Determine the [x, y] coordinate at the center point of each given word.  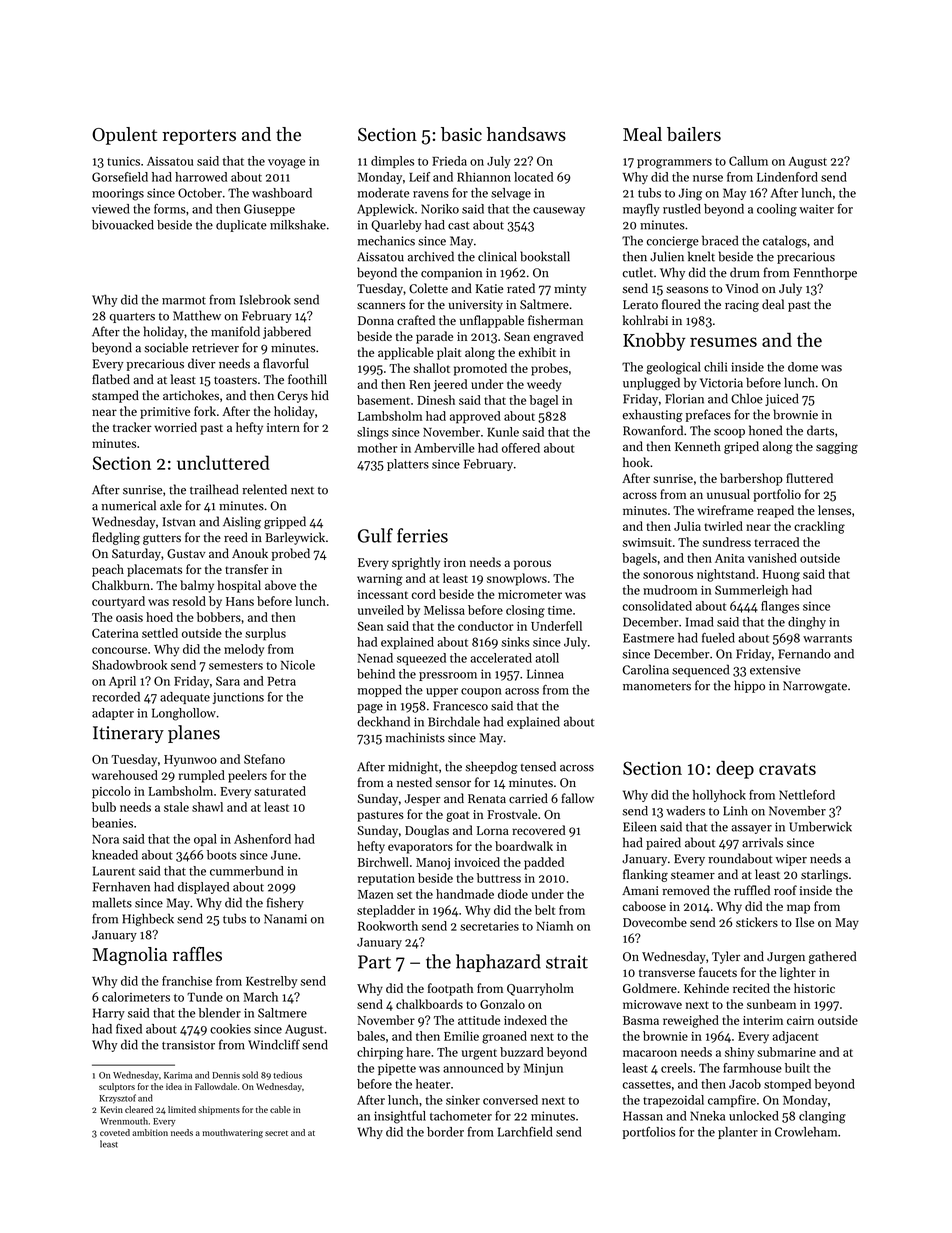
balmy [197, 586]
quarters [132, 318]
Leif [419, 177]
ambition [150, 1132]
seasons [687, 290]
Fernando [804, 654]
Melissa [444, 610]
